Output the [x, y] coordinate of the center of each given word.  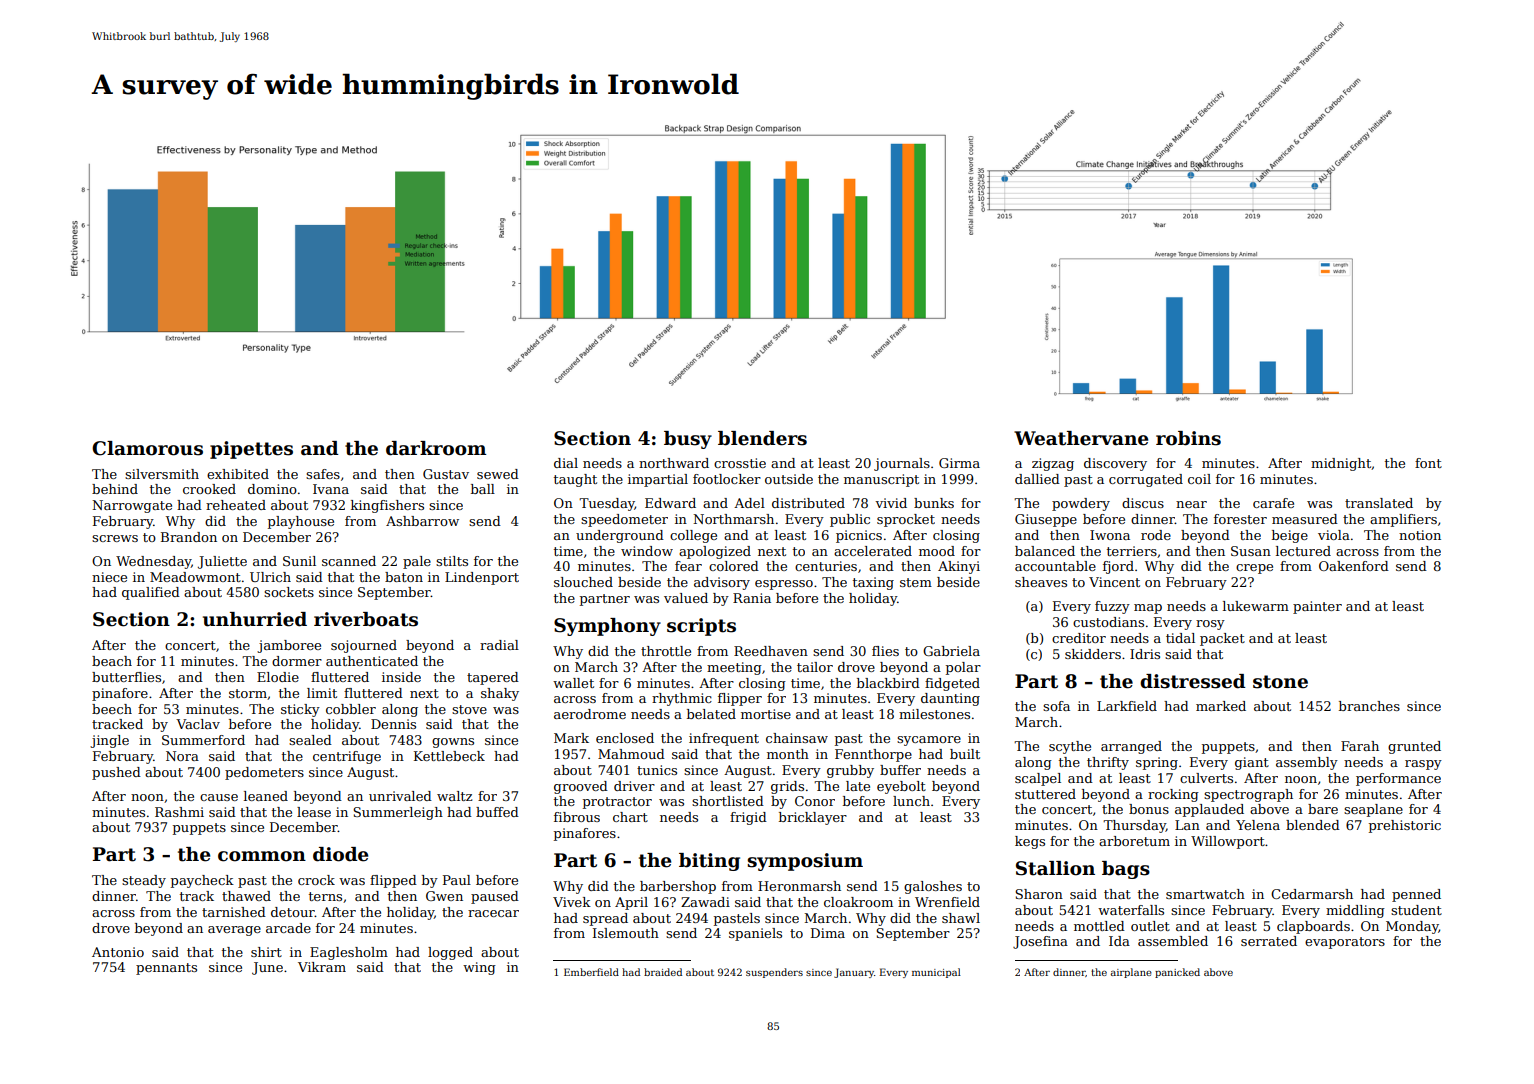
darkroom [436, 448]
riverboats [366, 619]
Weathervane [1081, 438]
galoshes [933, 887]
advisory [722, 583]
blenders [762, 438]
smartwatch [1205, 894]
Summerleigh [398, 813]
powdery [1081, 504]
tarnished [234, 912]
